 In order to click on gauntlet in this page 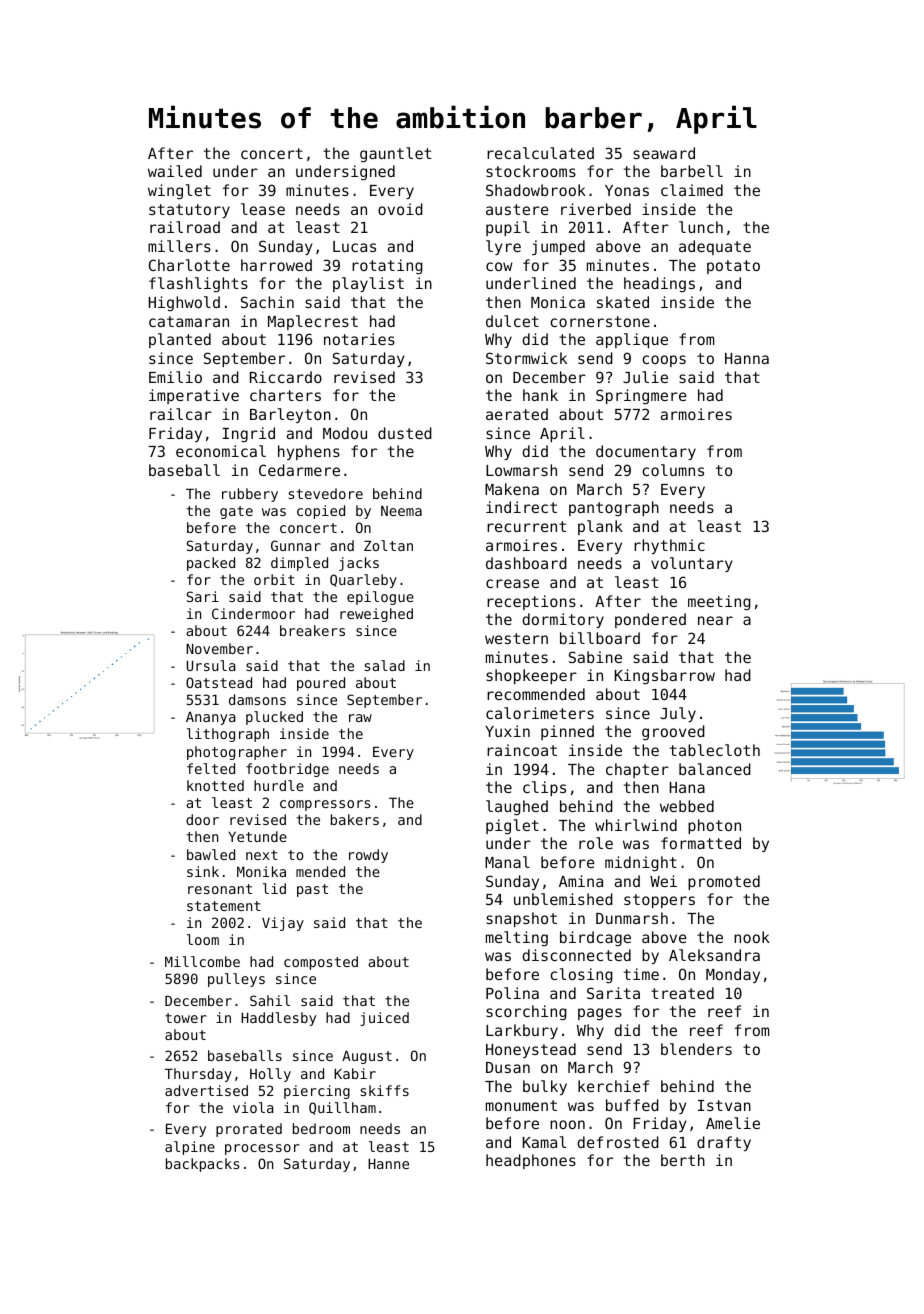, I will do `click(395, 155)`.
